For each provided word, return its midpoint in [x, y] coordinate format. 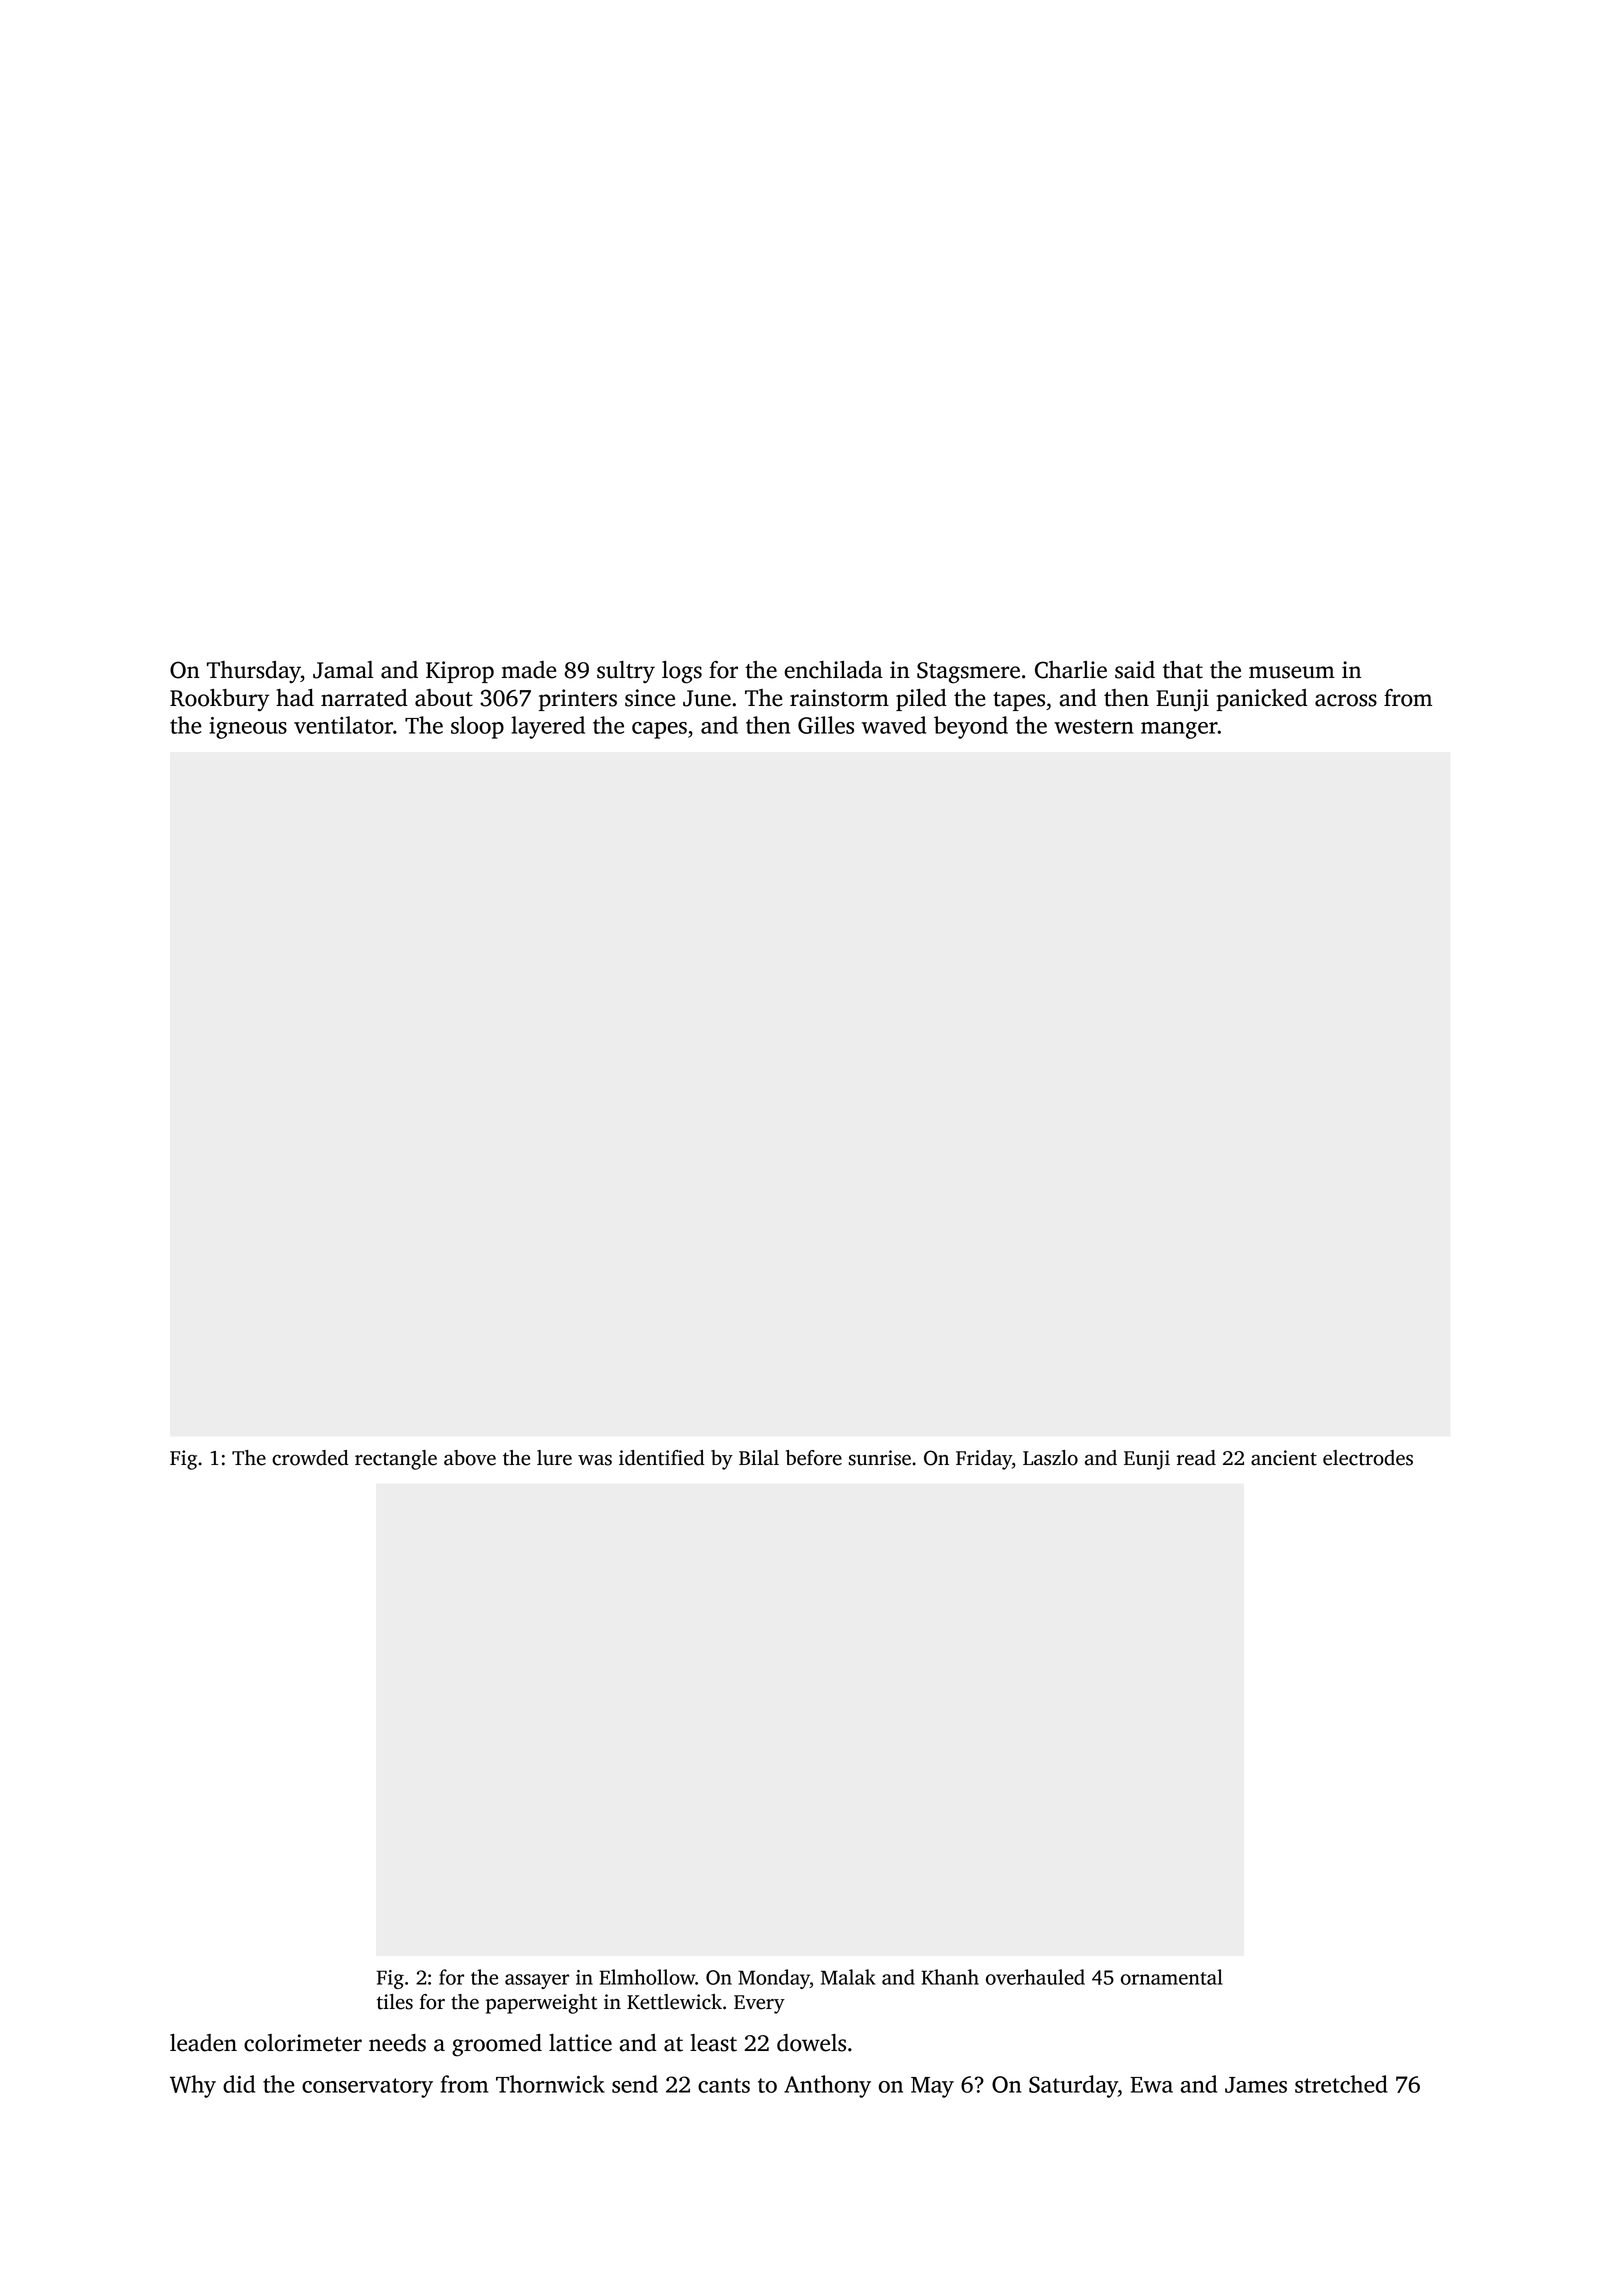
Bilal [759, 1458]
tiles [395, 2002]
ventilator [343, 725]
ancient [1284, 1458]
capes [659, 730]
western [1094, 726]
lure [554, 1458]
